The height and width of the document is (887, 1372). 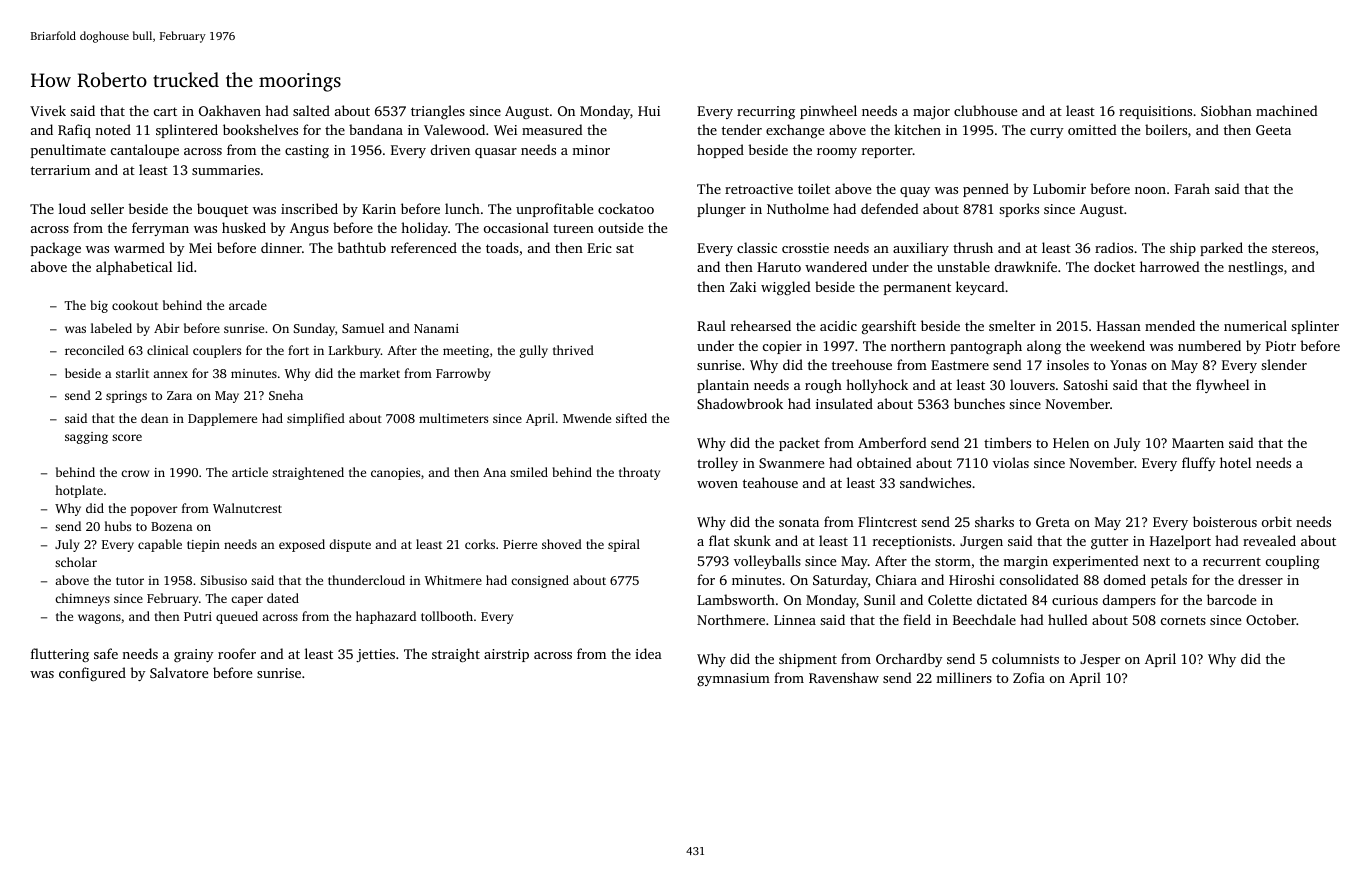 What do you see at coordinates (237, 653) in the document?
I see `roofer` at bounding box center [237, 653].
